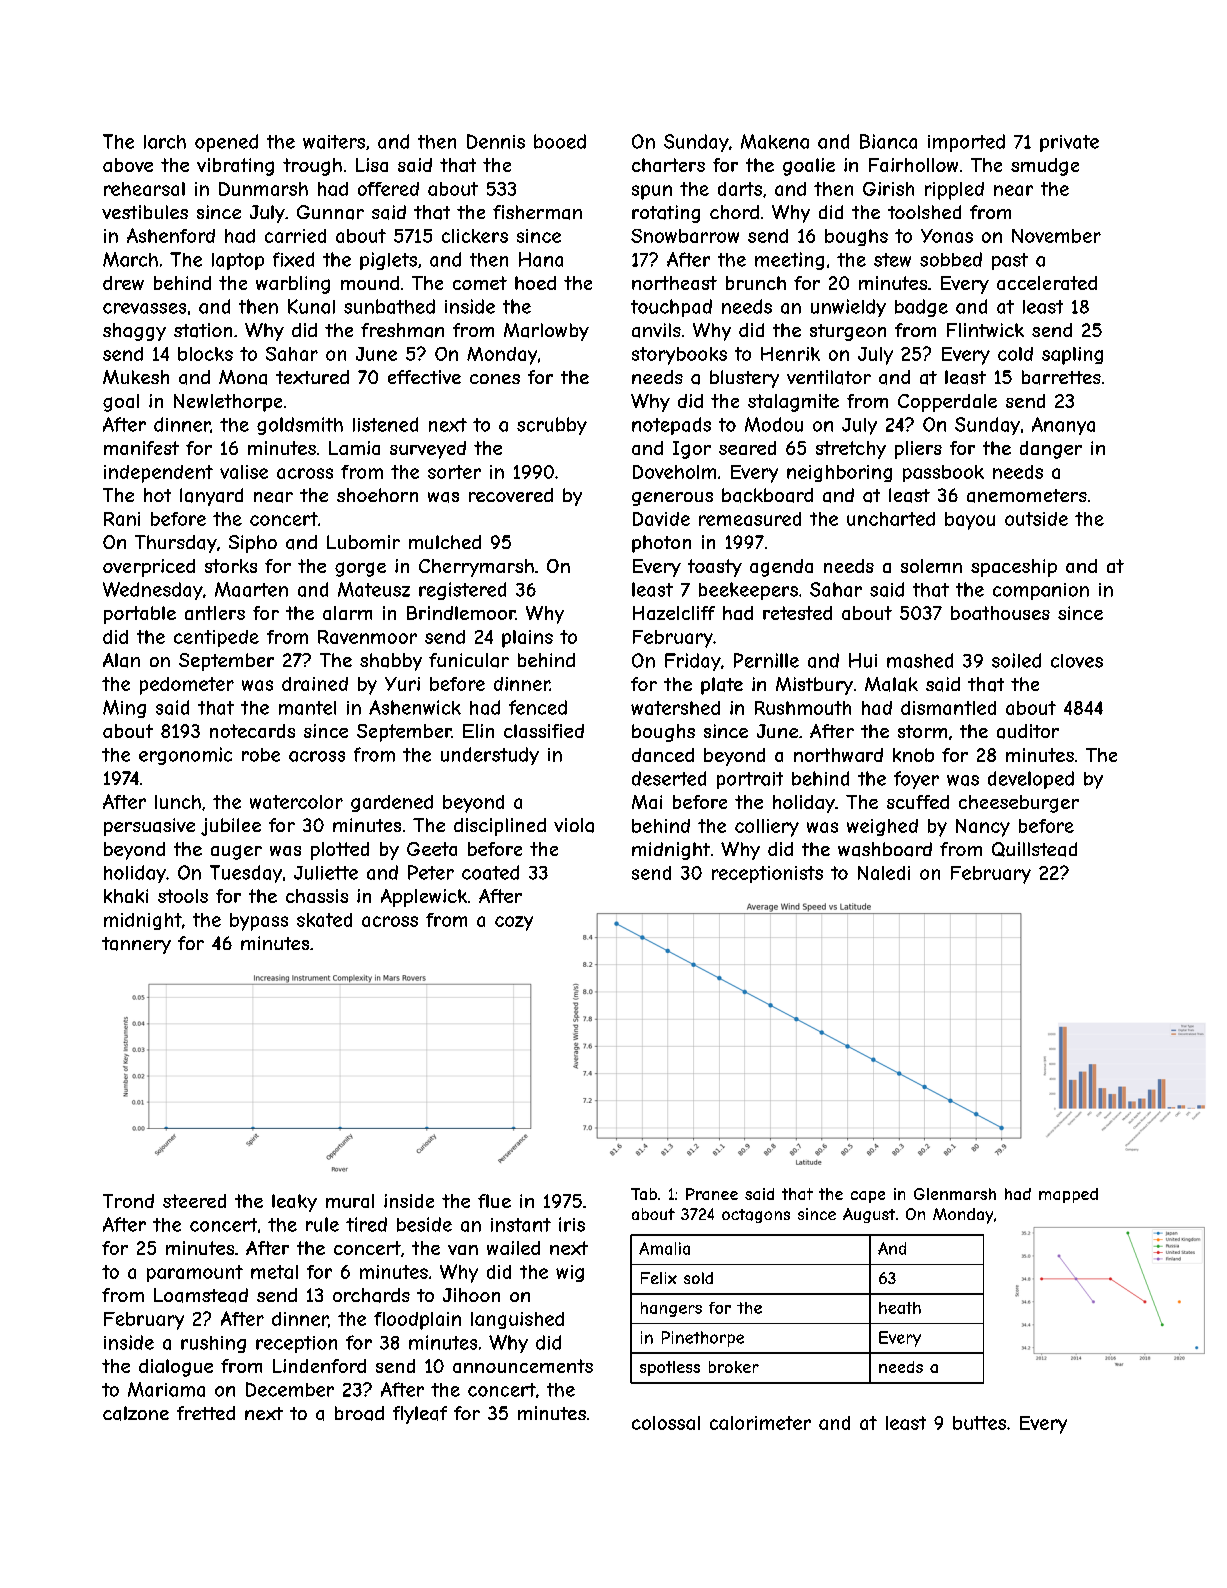  What do you see at coordinates (253, 544) in the document?
I see `Sipho` at bounding box center [253, 544].
